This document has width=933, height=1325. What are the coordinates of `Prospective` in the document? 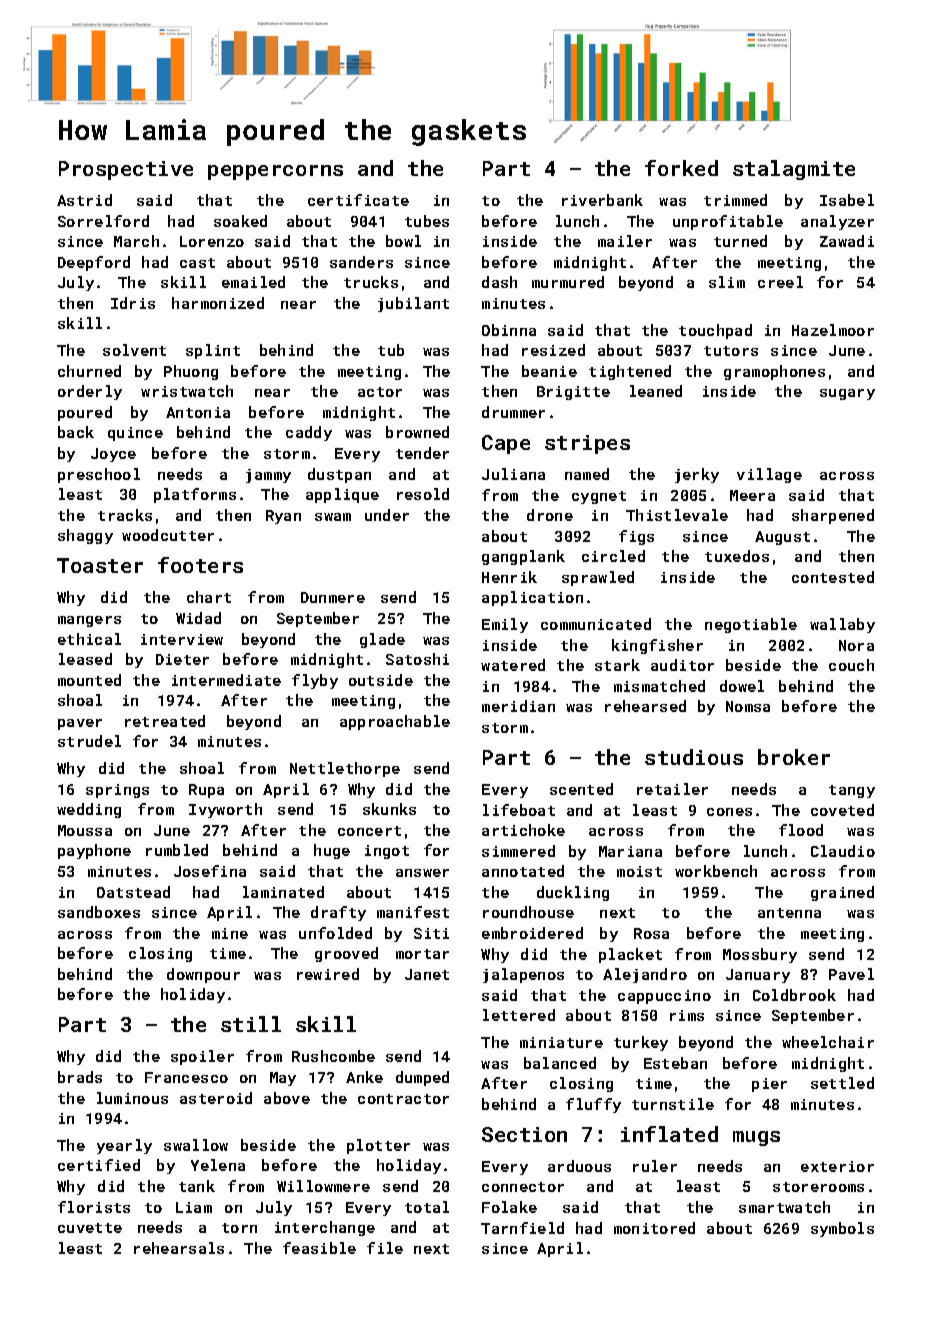 It's located at (126, 170).
